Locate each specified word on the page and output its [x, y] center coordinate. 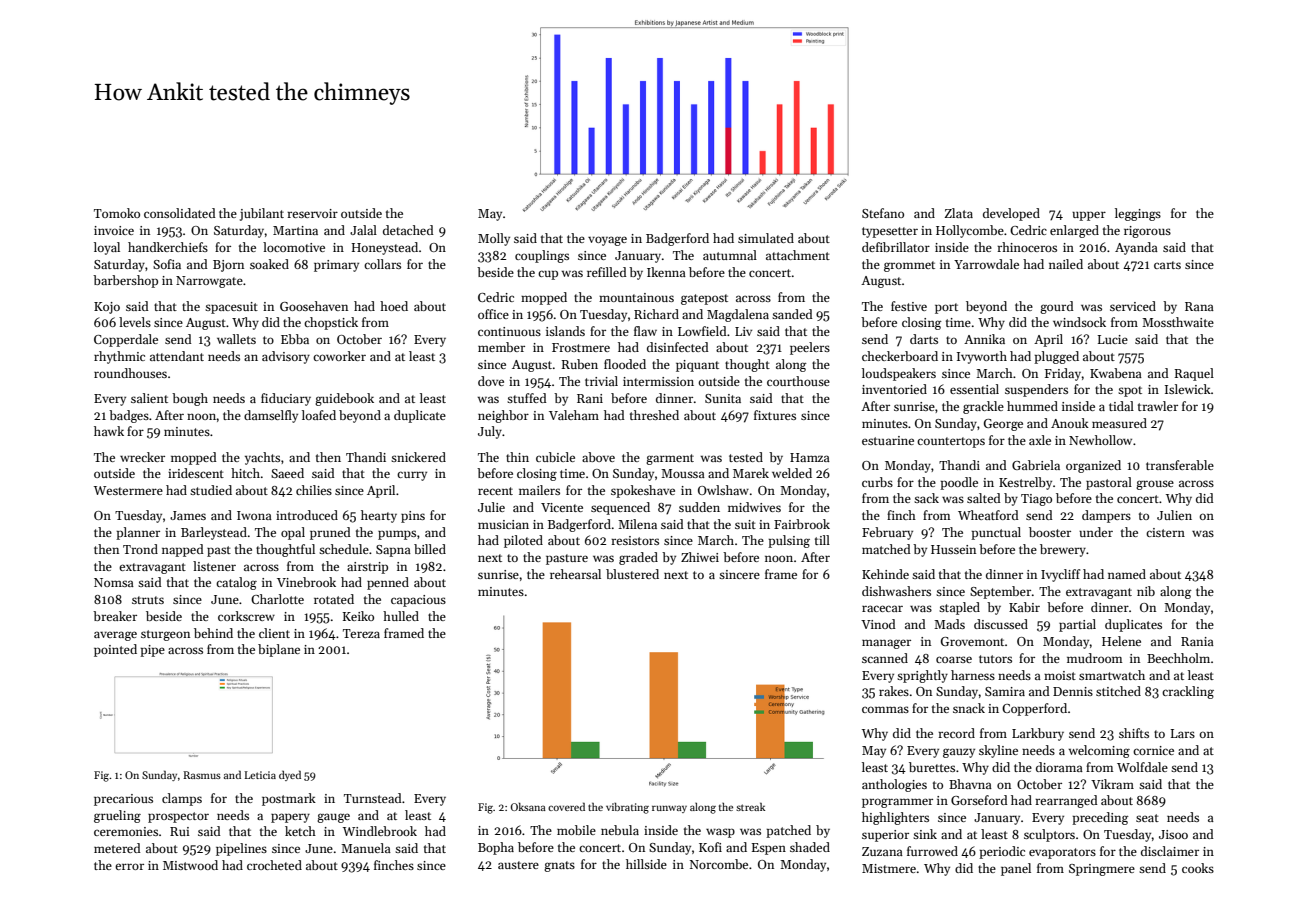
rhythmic [119, 357]
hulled [401, 616]
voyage [607, 241]
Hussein [953, 549]
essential [974, 389]
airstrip [367, 568]
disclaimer [1170, 851]
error [129, 866]
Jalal [363, 230]
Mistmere [889, 868]
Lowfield [702, 331]
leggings [1138, 214]
